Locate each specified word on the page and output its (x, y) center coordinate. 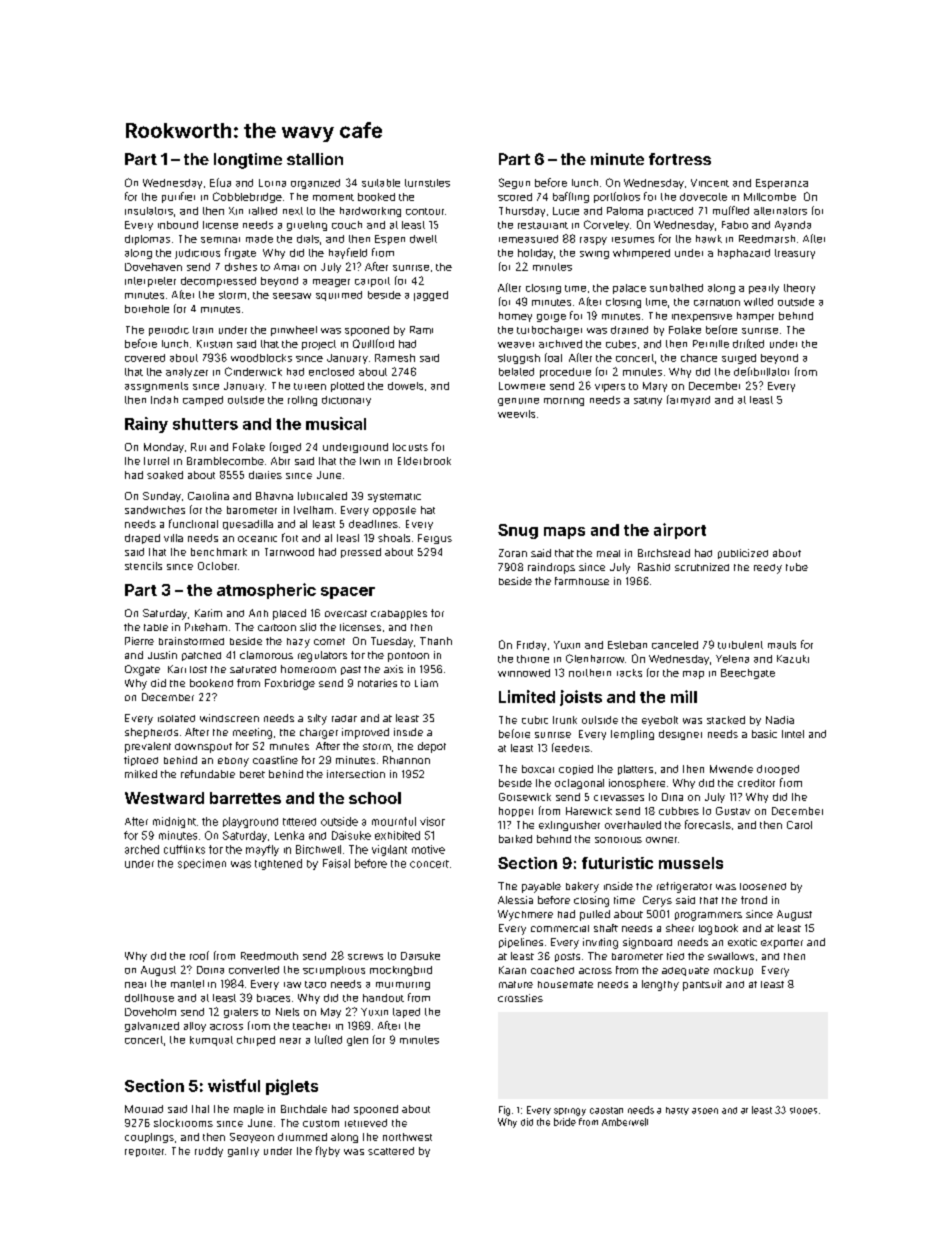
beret (252, 774)
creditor (756, 783)
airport (680, 531)
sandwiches (155, 510)
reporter (144, 1152)
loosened (763, 886)
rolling (302, 401)
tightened (278, 864)
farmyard (688, 400)
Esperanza (782, 184)
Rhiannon (406, 760)
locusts (410, 447)
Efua (220, 182)
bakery (582, 887)
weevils (516, 414)
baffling (571, 197)
